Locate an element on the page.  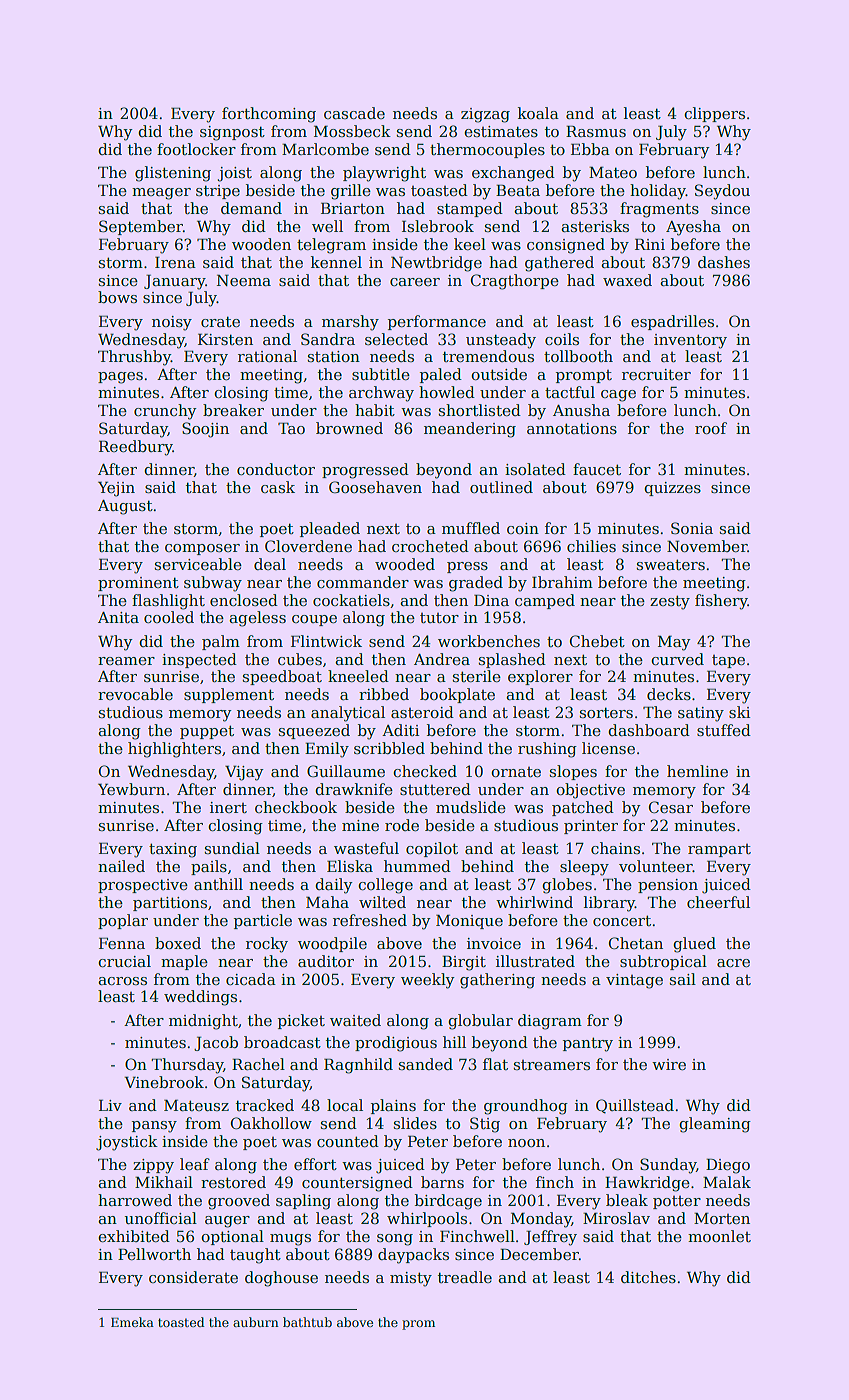
Anita is located at coordinates (118, 617).
